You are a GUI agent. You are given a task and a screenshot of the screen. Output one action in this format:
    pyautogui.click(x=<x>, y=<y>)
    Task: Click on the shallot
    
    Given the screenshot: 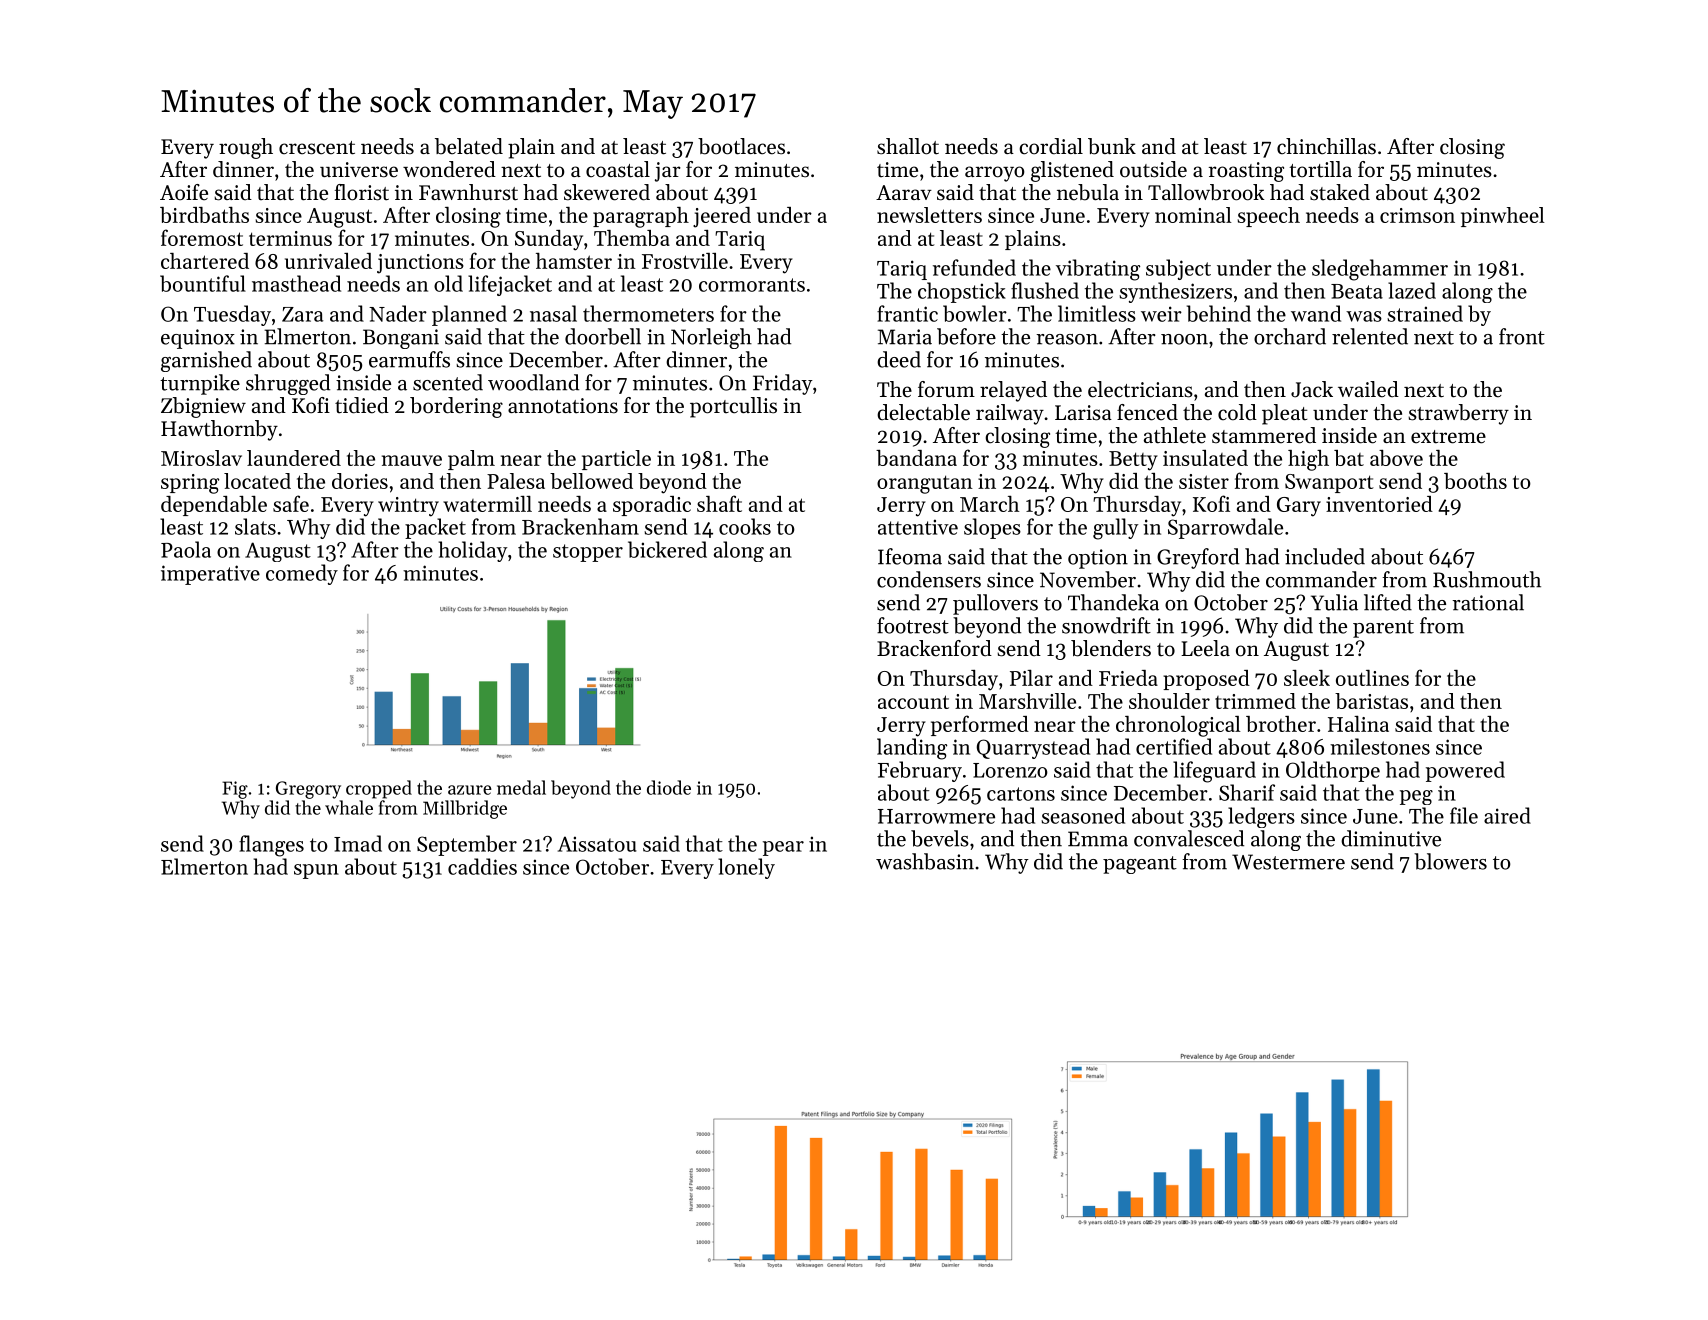 What is the action you would take?
    pyautogui.click(x=908, y=146)
